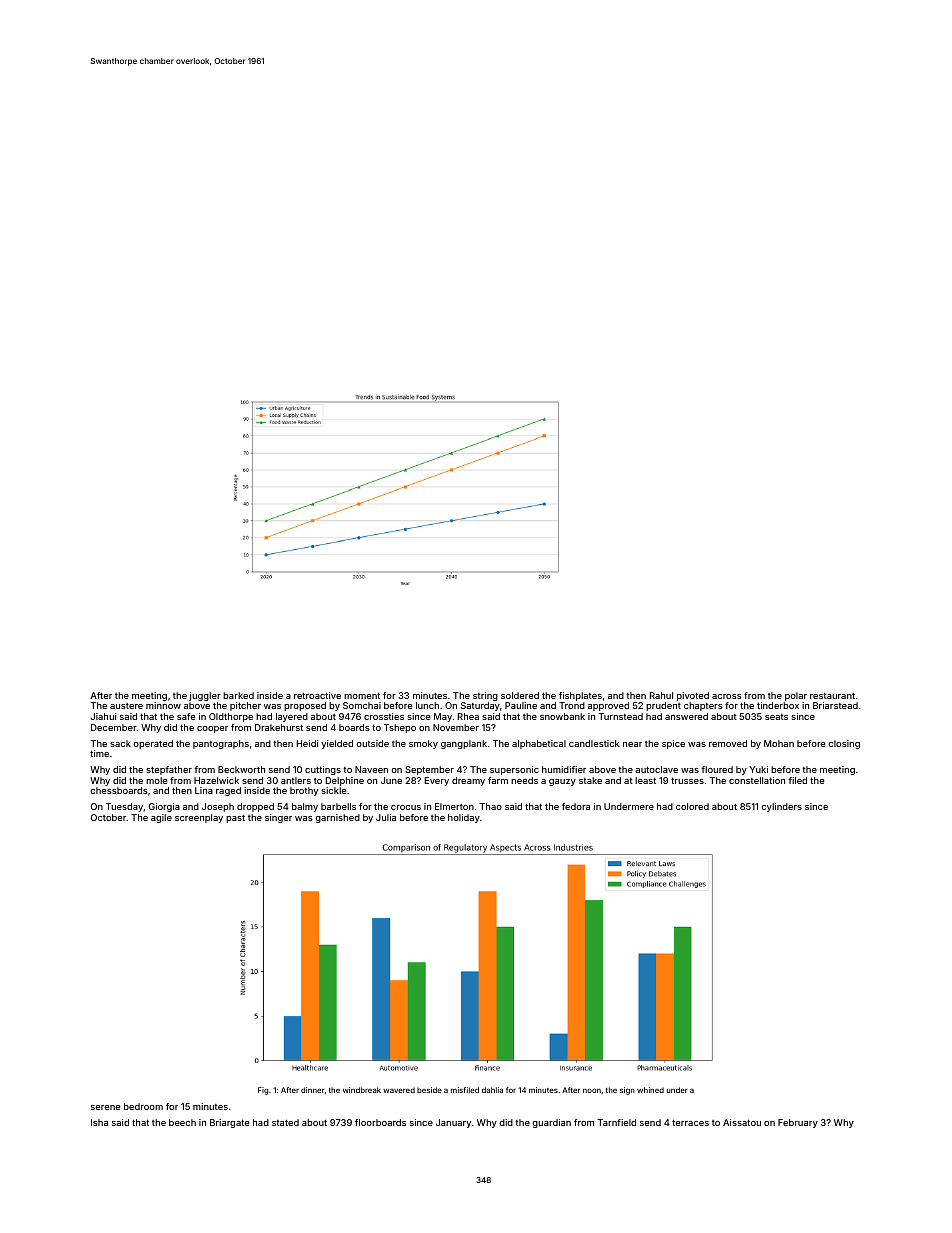 The width and height of the screenshot is (952, 1233). What do you see at coordinates (650, 1090) in the screenshot?
I see `whined` at bounding box center [650, 1090].
